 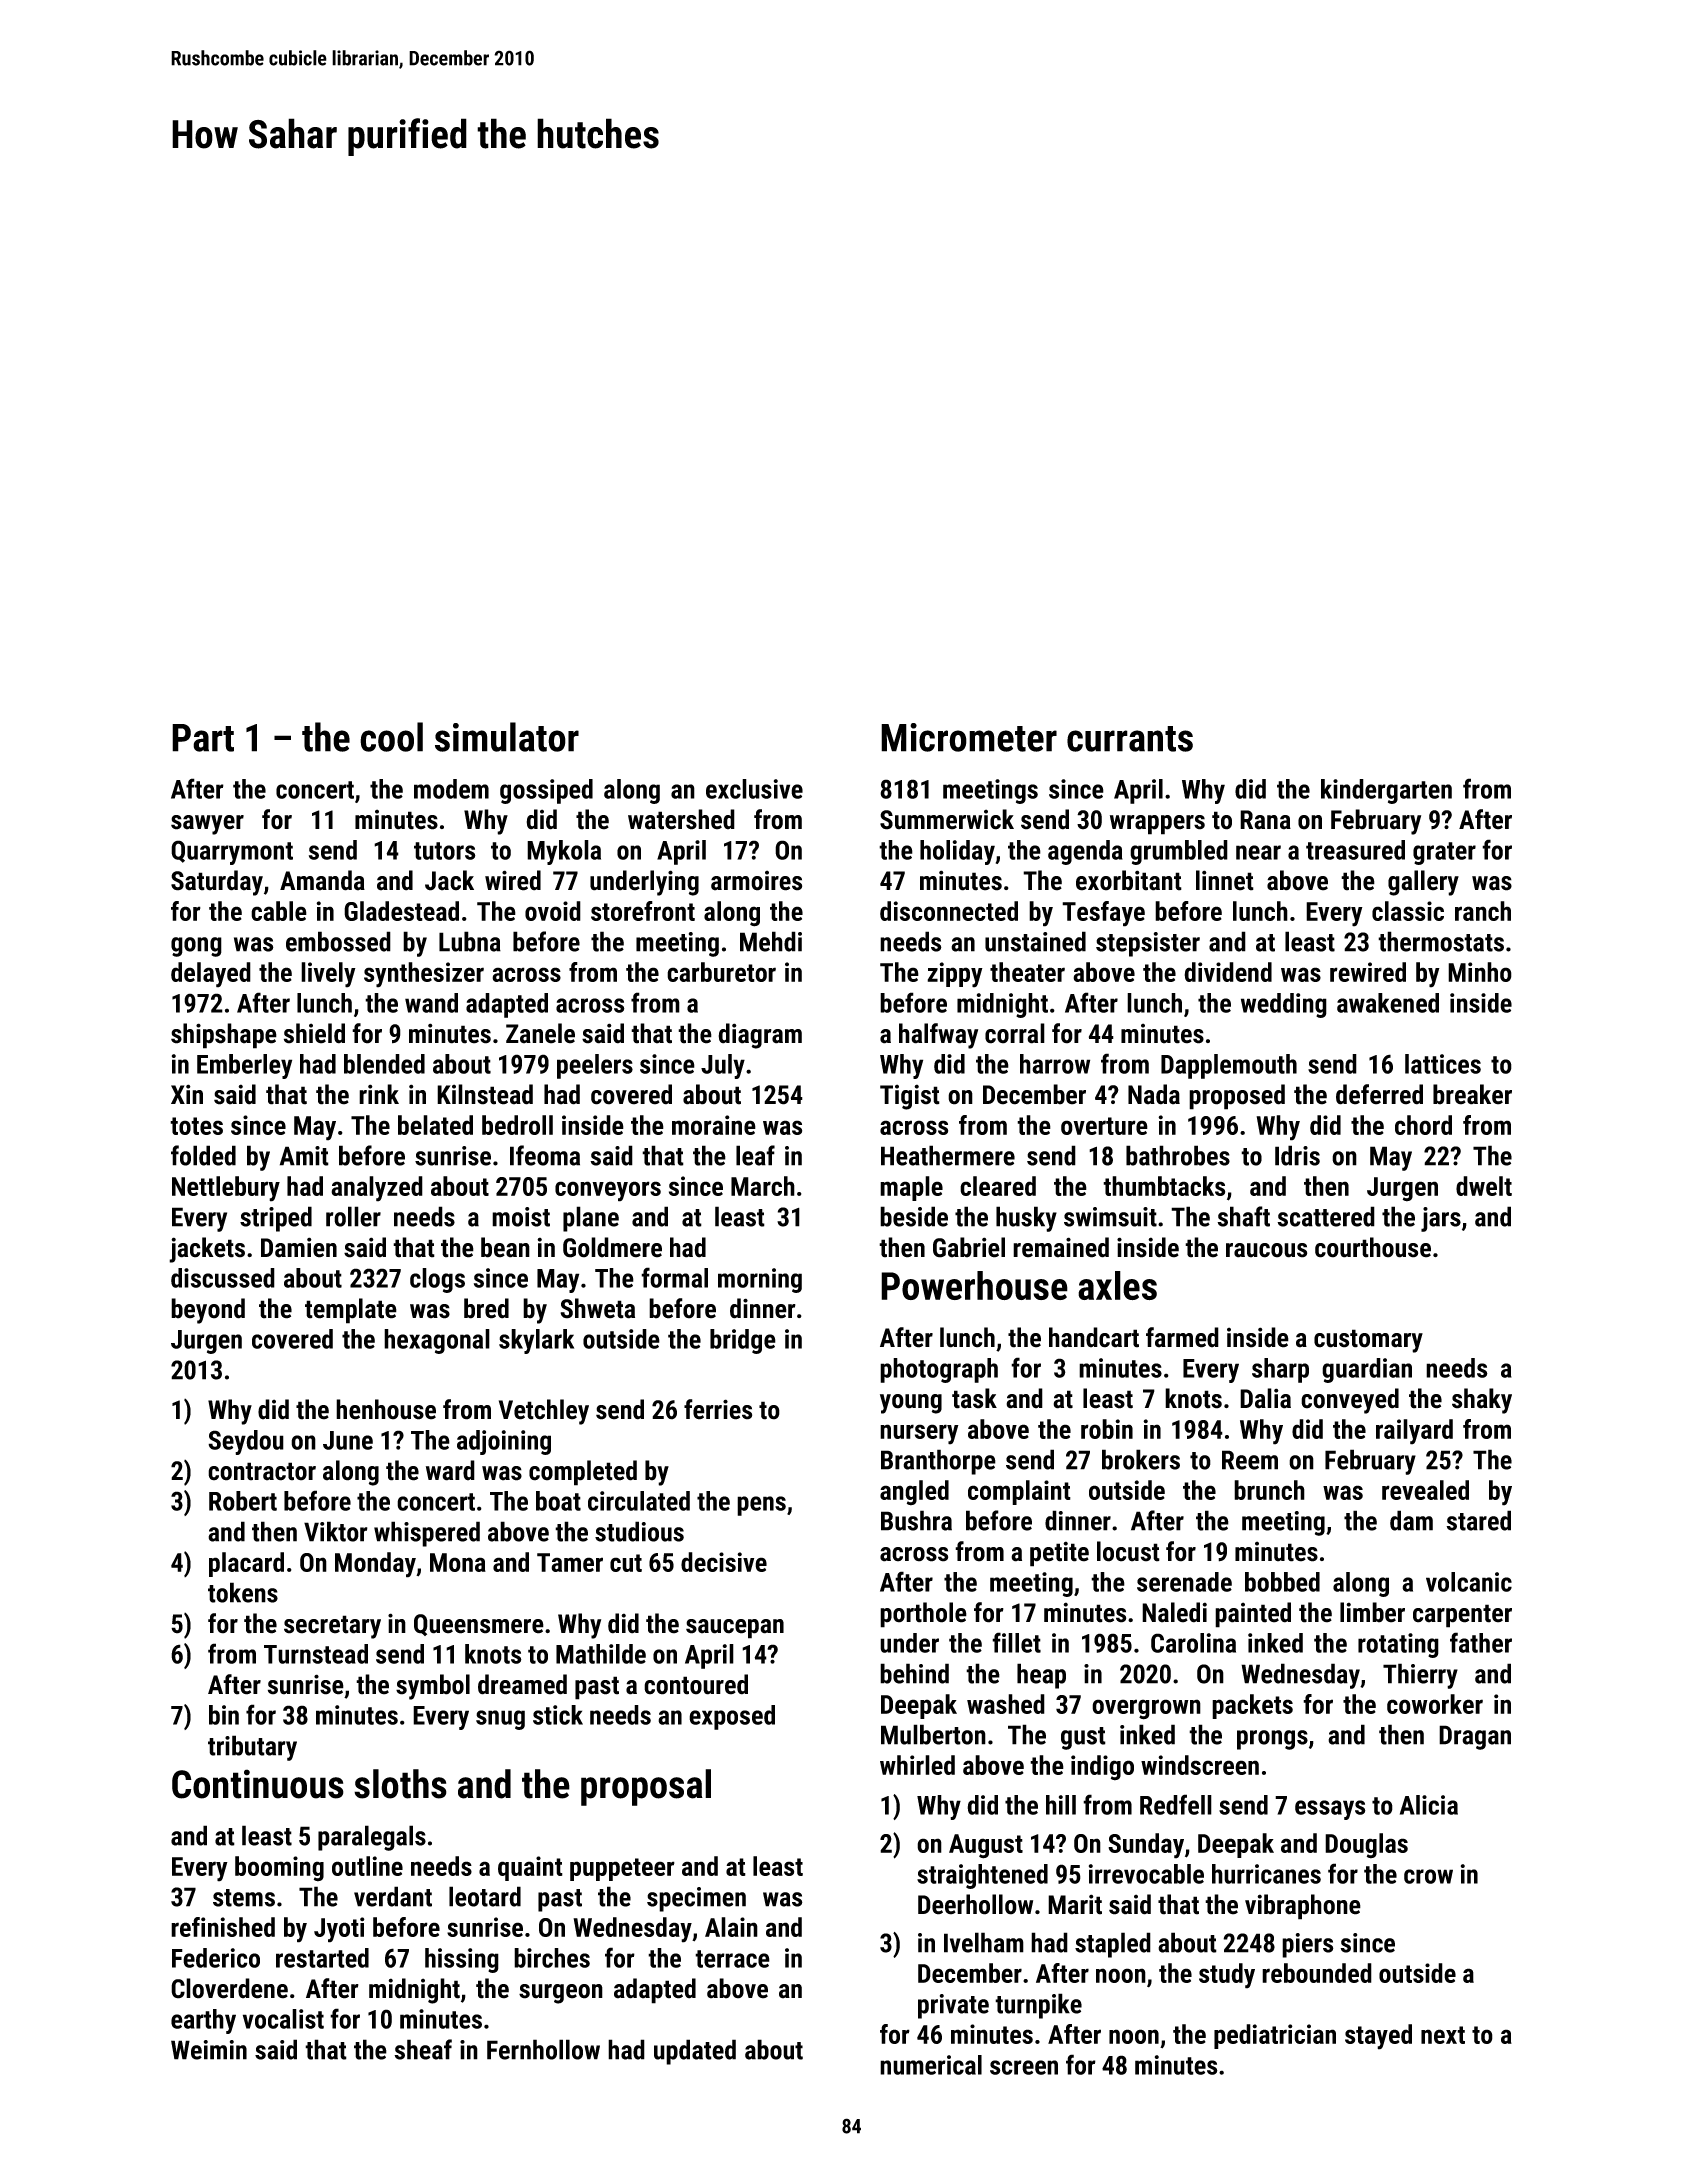 I want to click on robin, so click(x=1107, y=1429).
